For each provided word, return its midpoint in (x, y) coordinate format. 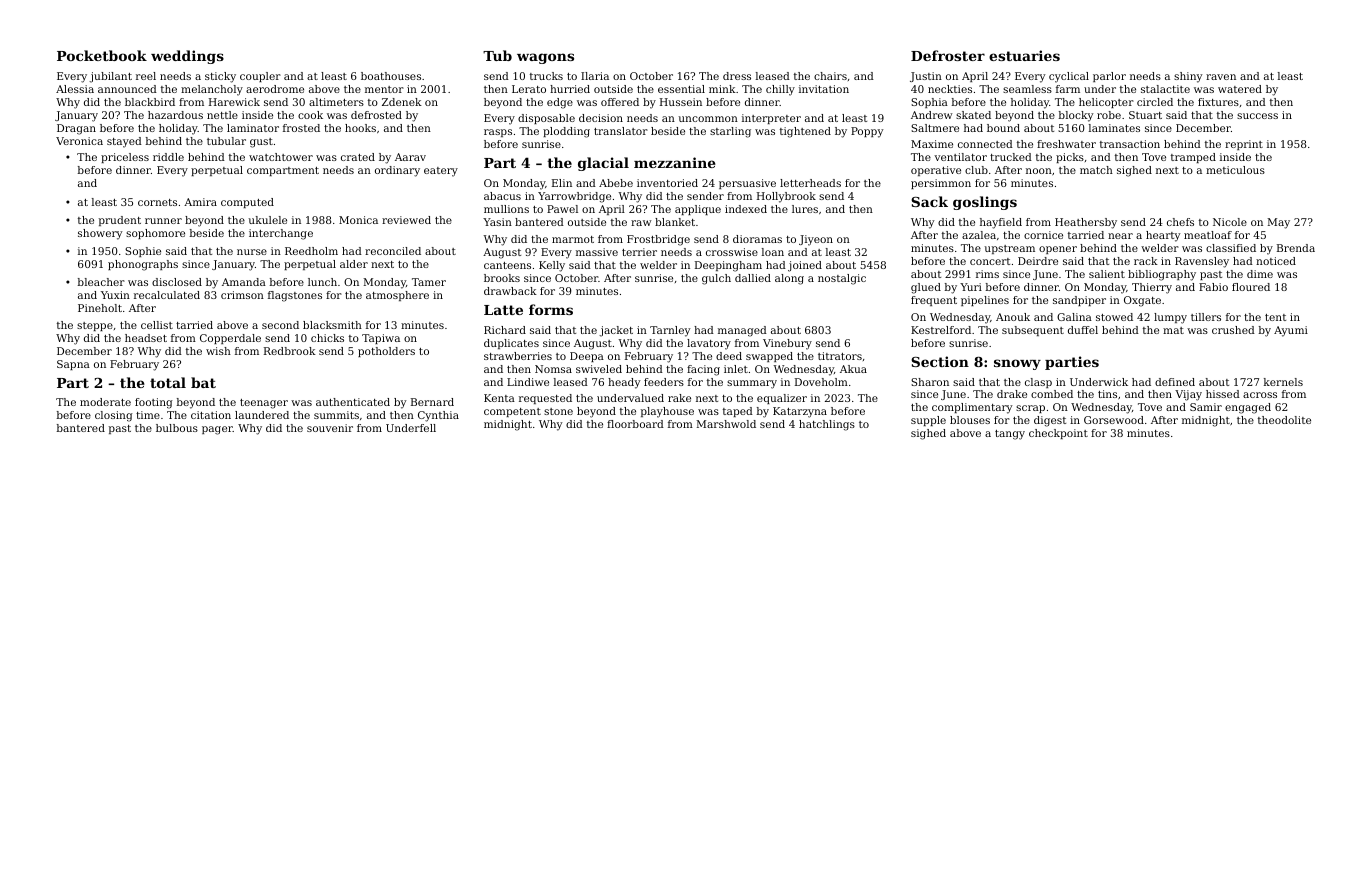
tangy (1010, 435)
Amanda (244, 282)
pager (217, 430)
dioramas (757, 239)
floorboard (635, 424)
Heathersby (1086, 223)
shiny (1188, 77)
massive (597, 252)
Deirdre (1038, 261)
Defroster (948, 55)
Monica (358, 220)
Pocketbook (102, 55)
